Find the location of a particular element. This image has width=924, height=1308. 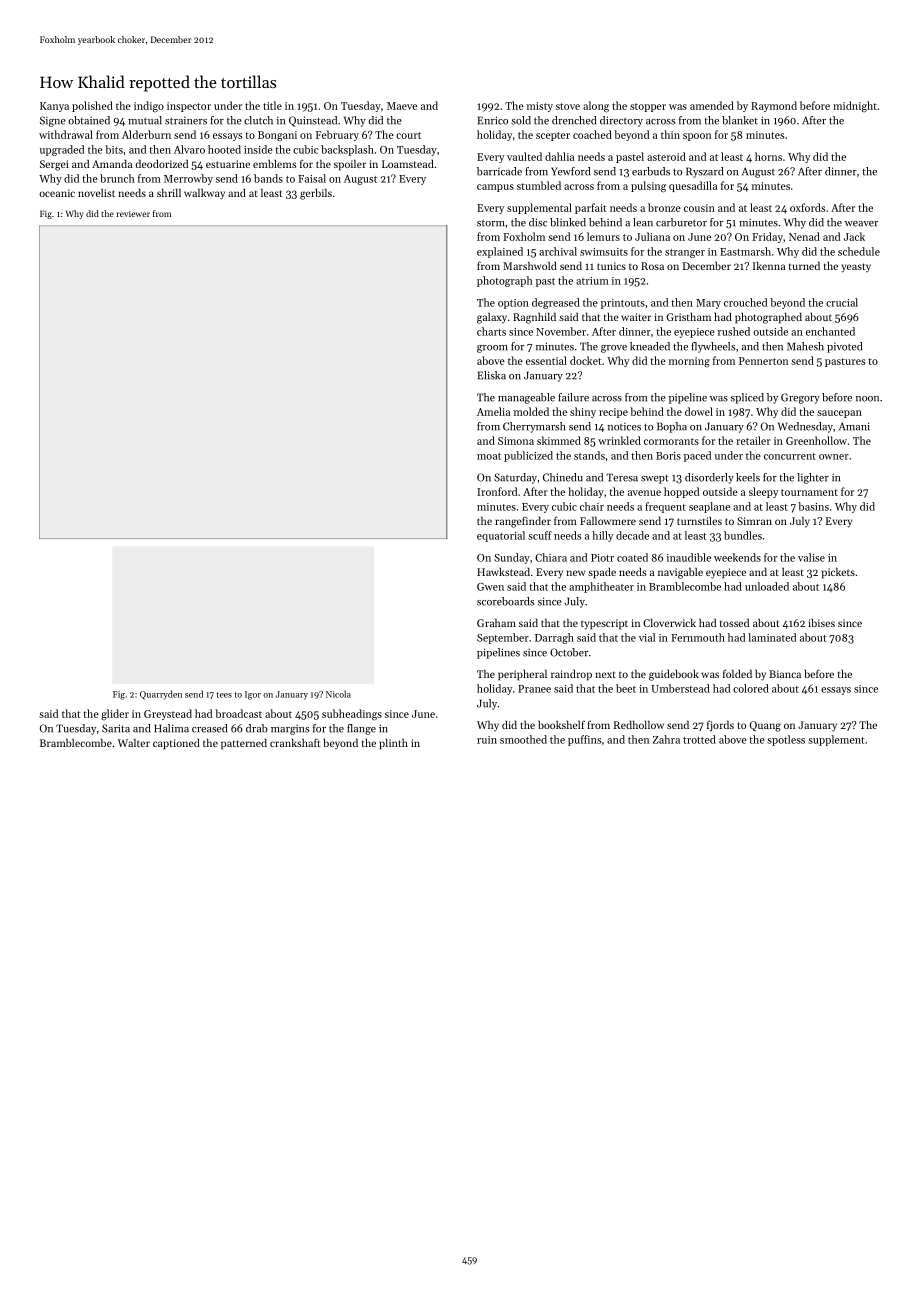

moat is located at coordinates (489, 456).
